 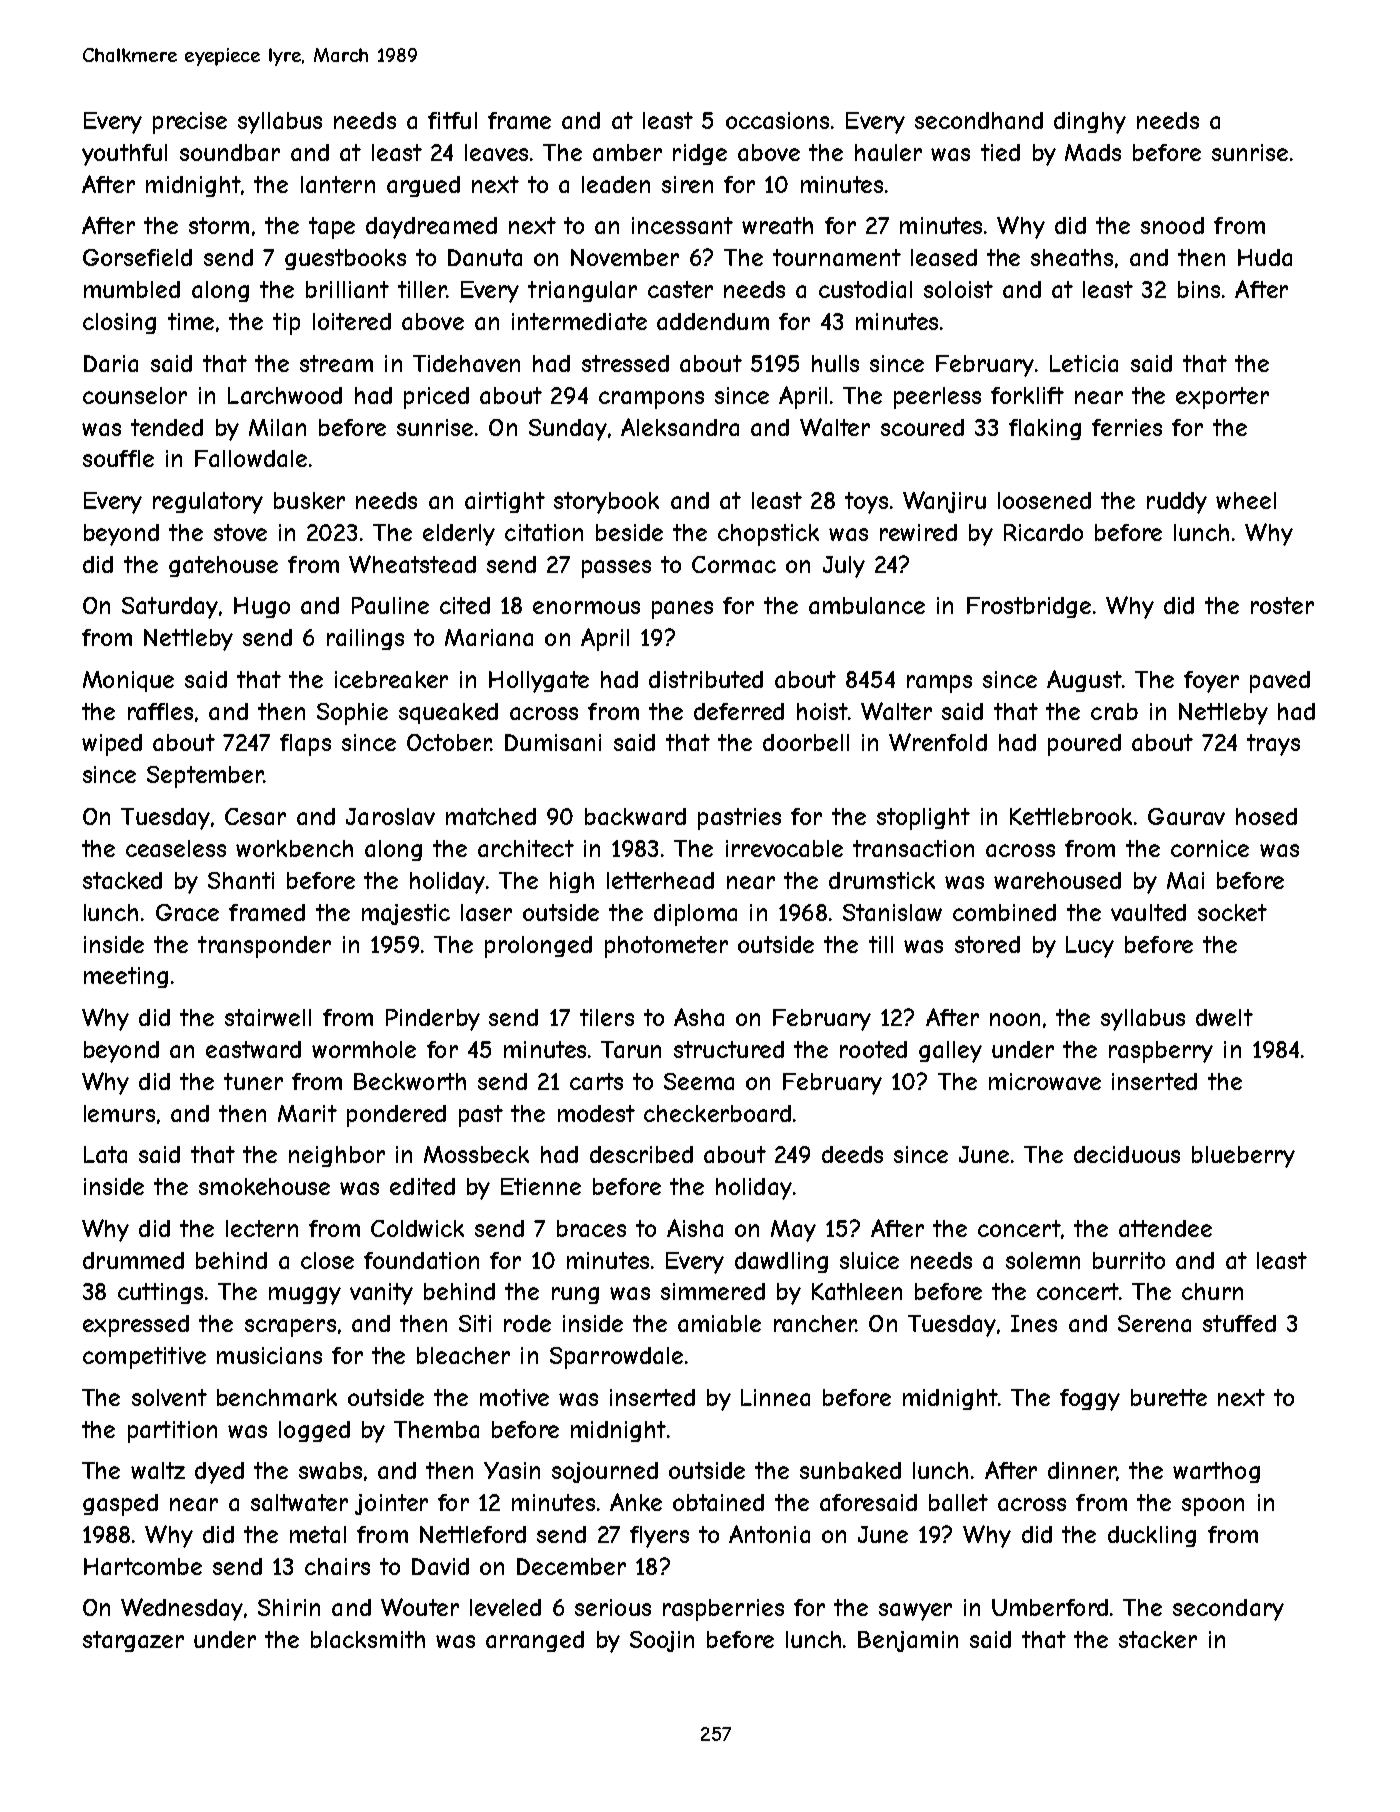 What do you see at coordinates (143, 1566) in the page?
I see `Hartcombe` at bounding box center [143, 1566].
